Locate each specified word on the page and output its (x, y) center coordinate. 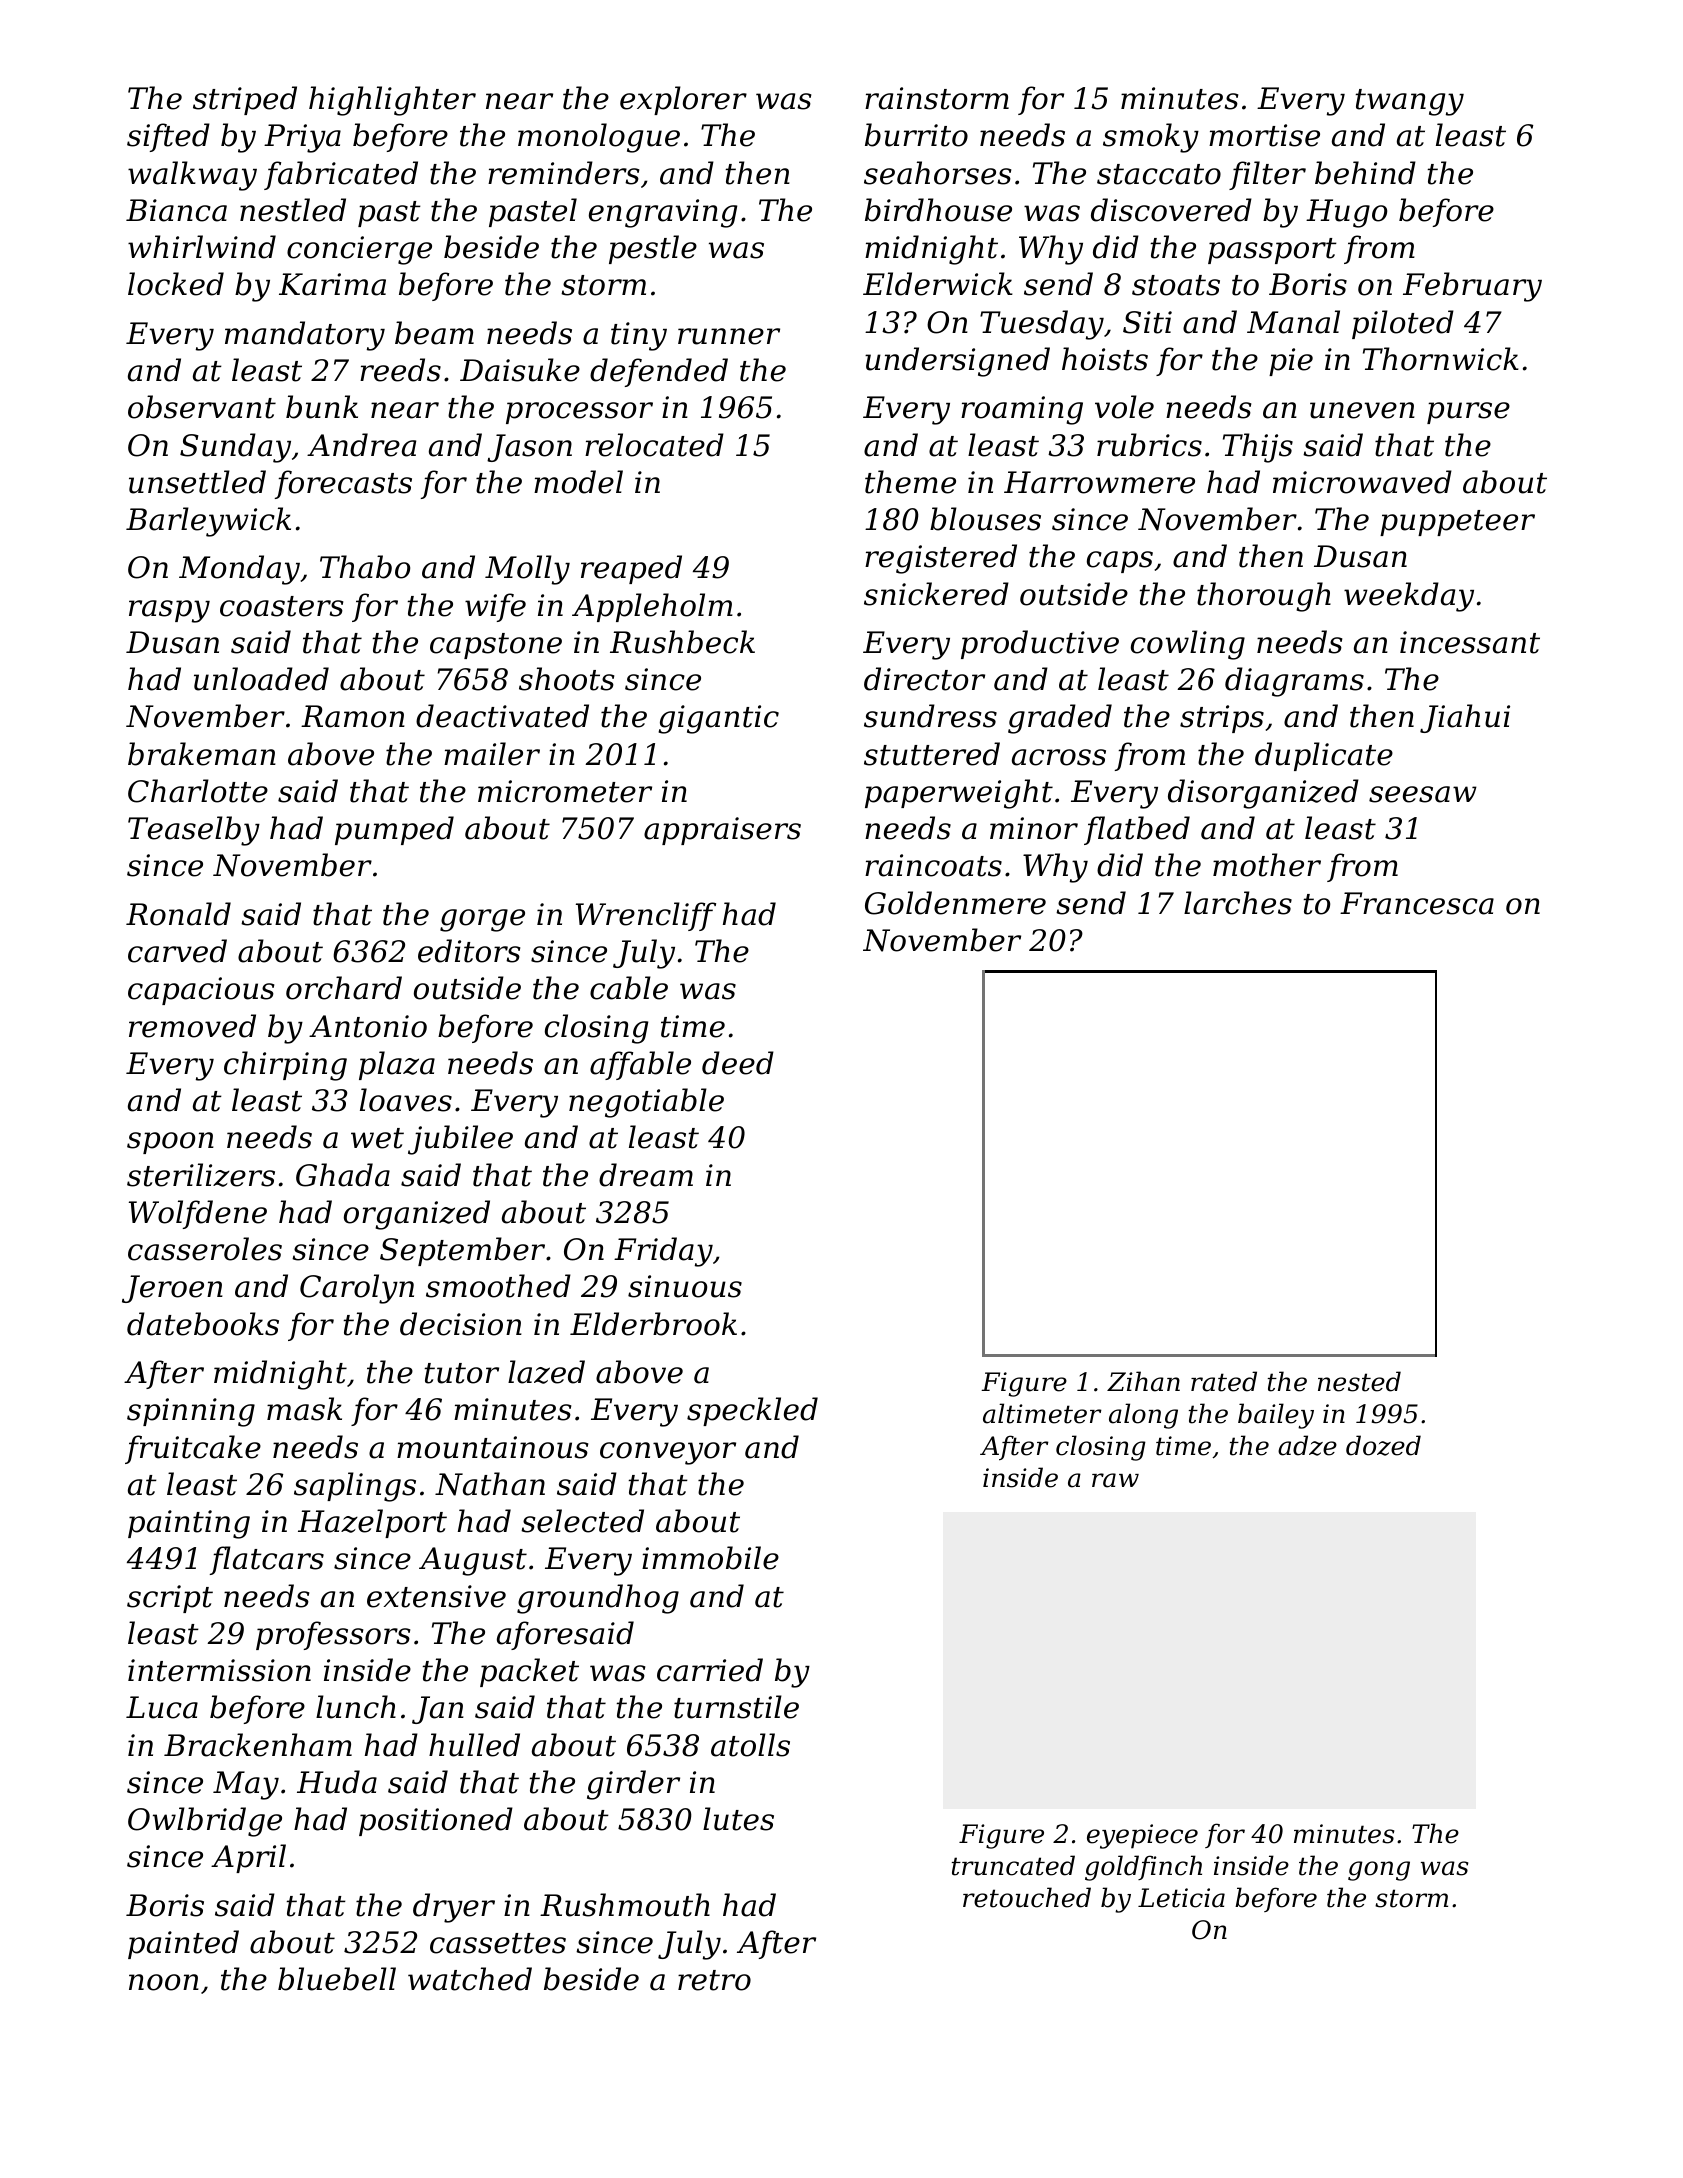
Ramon (353, 716)
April (248, 1858)
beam (434, 333)
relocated (654, 445)
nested (1359, 1381)
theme (910, 482)
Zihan (1143, 1381)
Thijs (1258, 448)
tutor (461, 1373)
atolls (750, 1745)
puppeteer (1457, 523)
